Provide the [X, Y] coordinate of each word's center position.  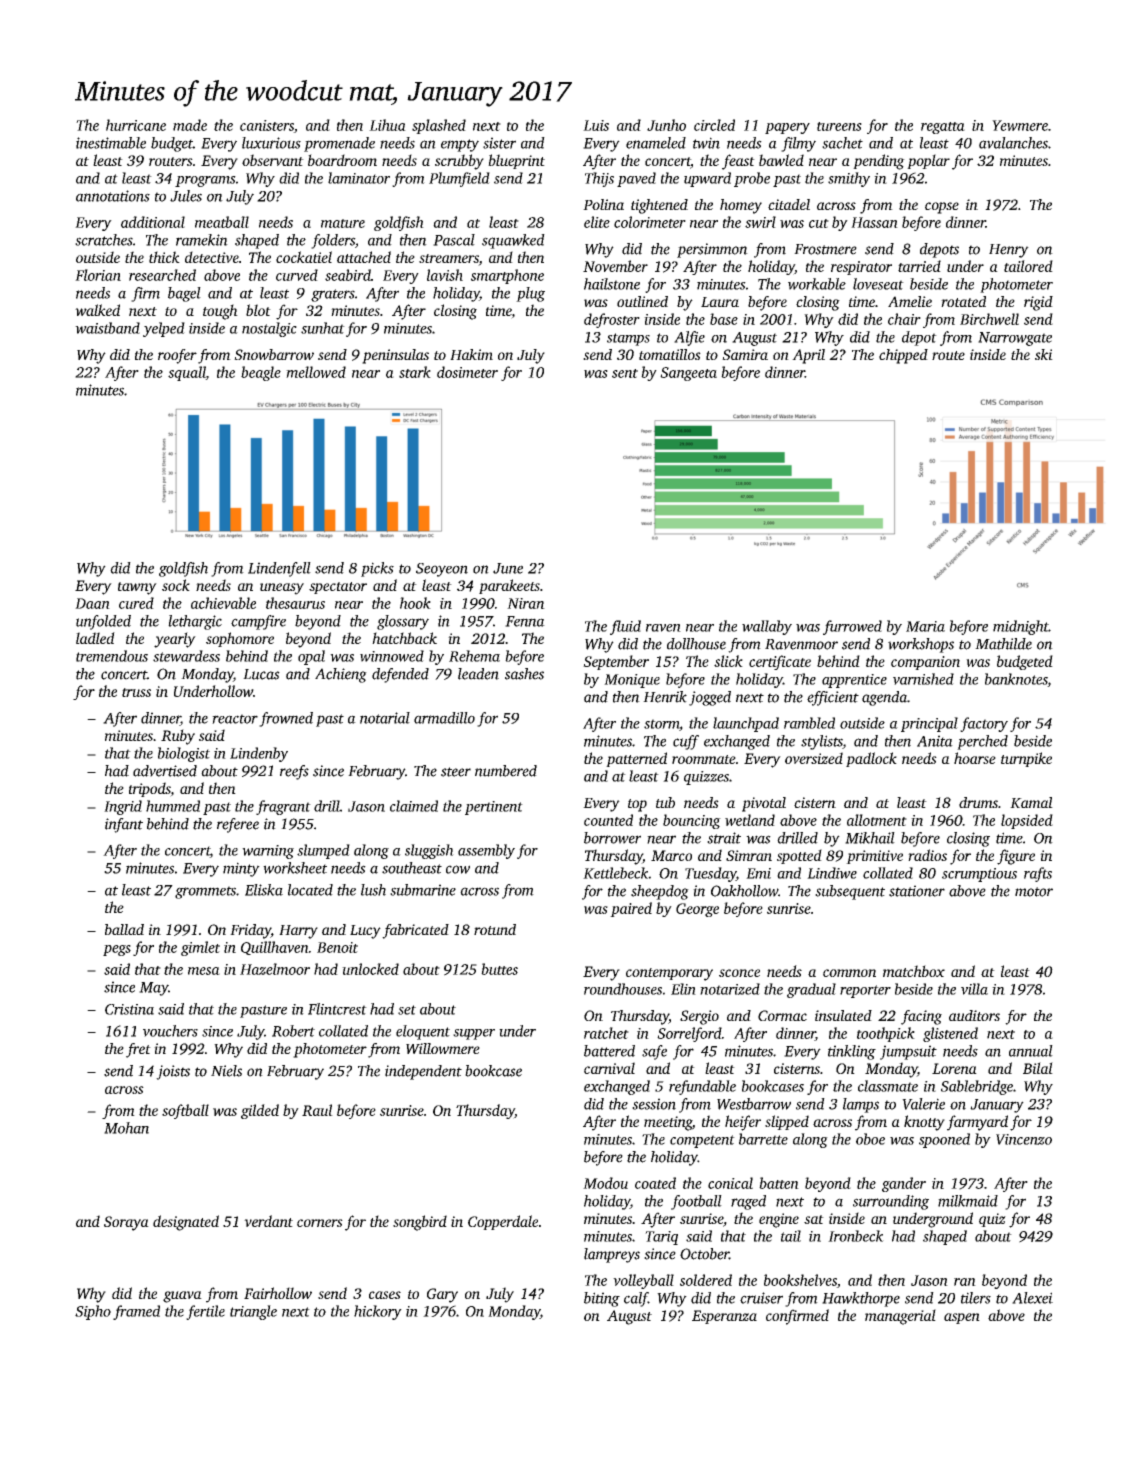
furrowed [852, 627]
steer [456, 772]
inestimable [111, 143]
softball [185, 1111]
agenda [884, 698]
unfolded [103, 622]
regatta [943, 128]
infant [124, 825]
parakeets [509, 586]
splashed [439, 126]
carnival [609, 1068]
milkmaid [968, 1201]
